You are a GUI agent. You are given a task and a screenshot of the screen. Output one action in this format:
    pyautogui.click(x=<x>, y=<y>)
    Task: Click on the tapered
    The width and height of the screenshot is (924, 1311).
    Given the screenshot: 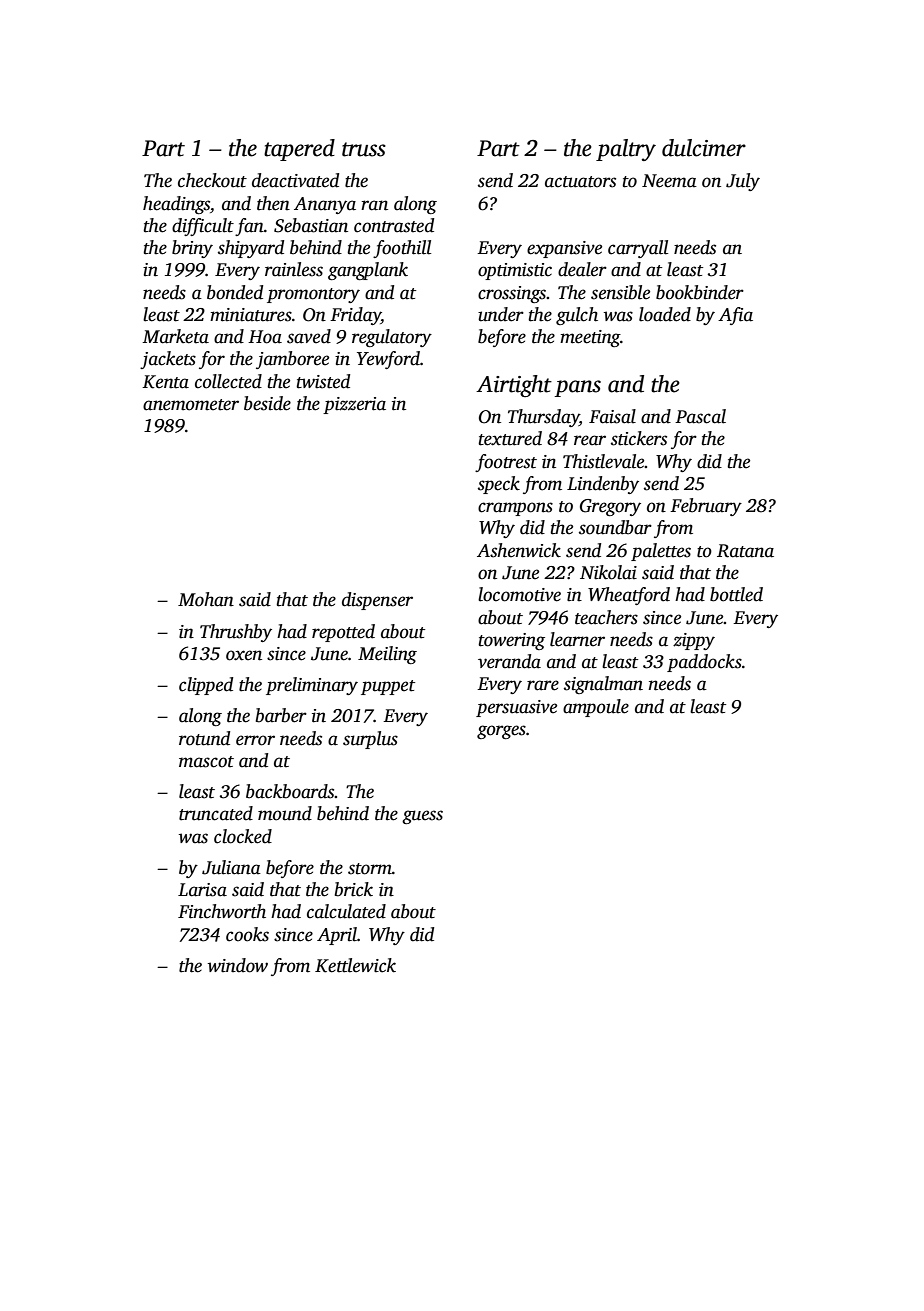 What is the action you would take?
    pyautogui.click(x=299, y=150)
